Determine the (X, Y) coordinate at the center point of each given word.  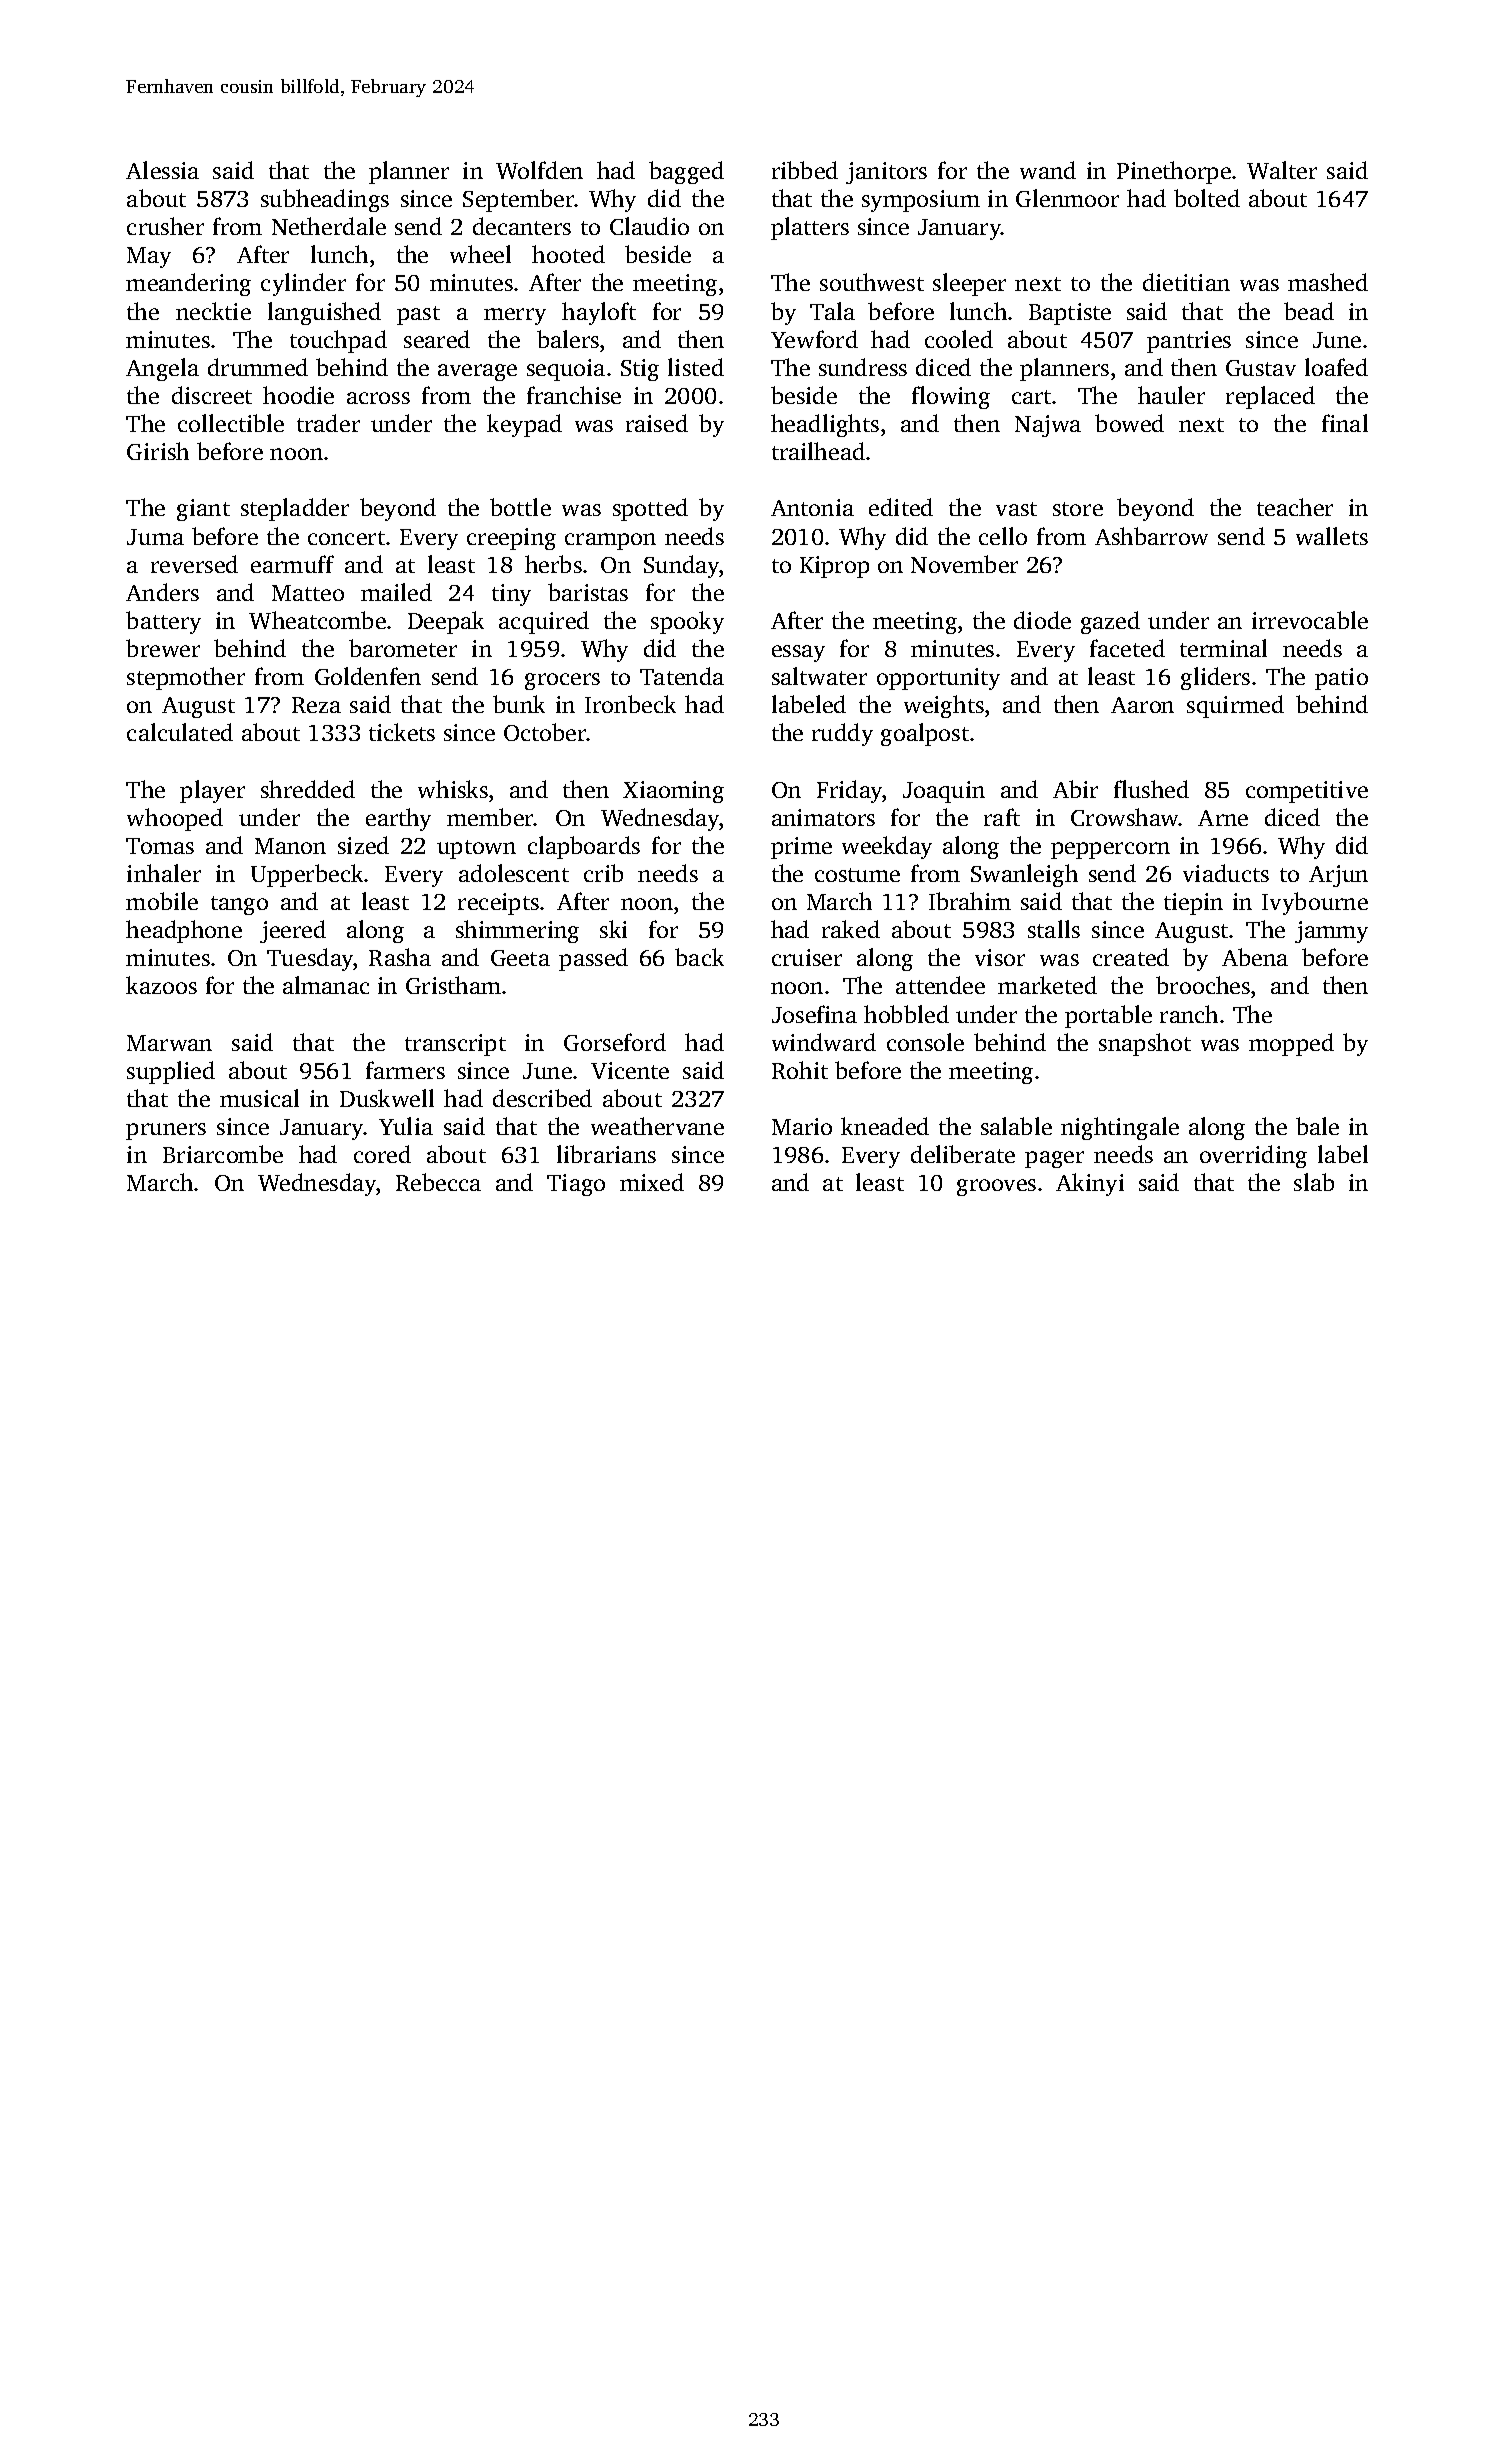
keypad (524, 425)
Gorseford (615, 1042)
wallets (1332, 536)
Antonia (812, 507)
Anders (162, 592)
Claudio (649, 226)
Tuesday (310, 959)
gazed (1110, 622)
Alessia (162, 170)
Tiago (576, 1185)
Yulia (406, 1126)
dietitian (1186, 282)
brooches (1203, 985)
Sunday (681, 566)
